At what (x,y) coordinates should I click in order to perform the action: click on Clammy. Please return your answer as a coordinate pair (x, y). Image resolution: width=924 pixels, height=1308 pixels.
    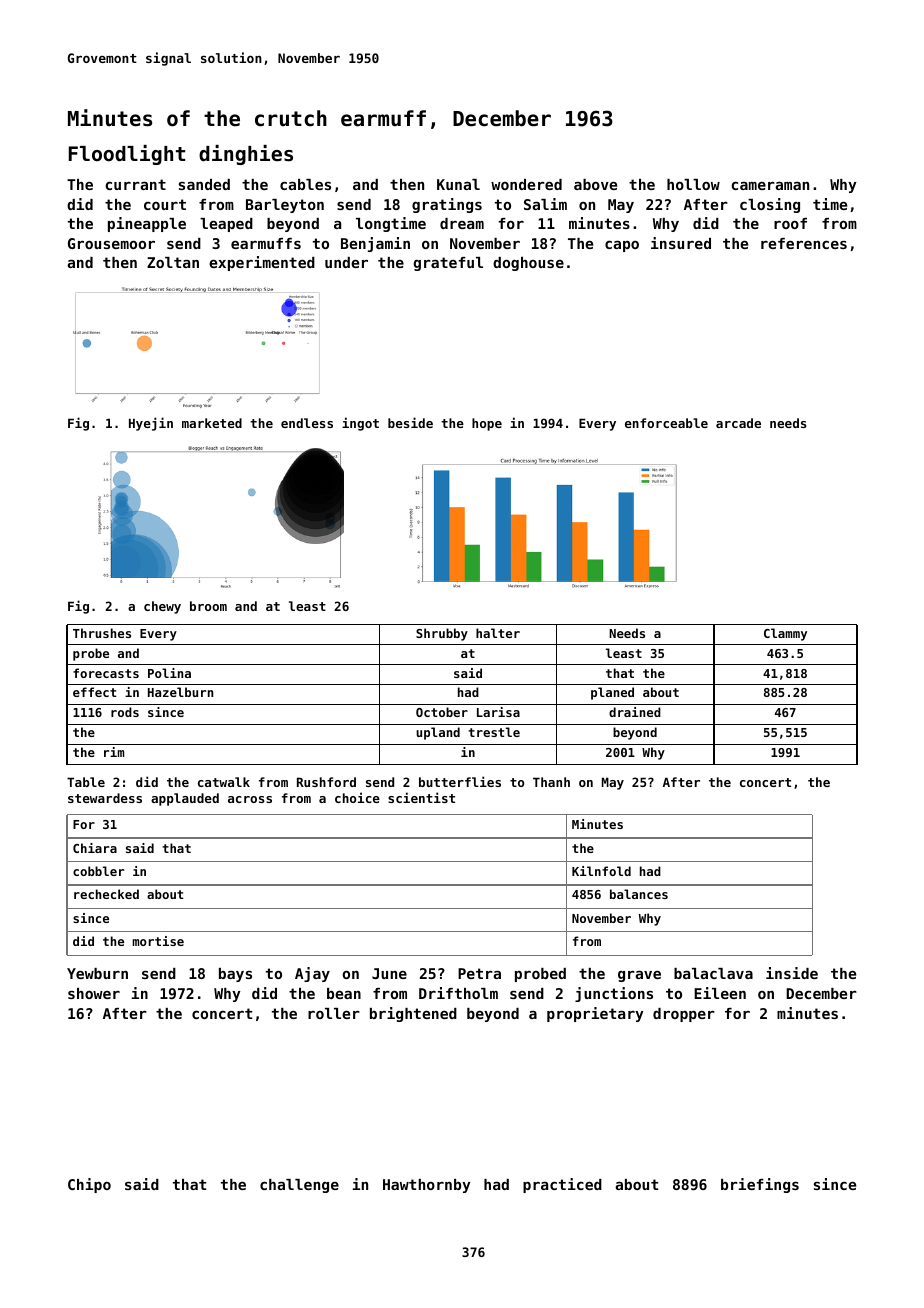
    Looking at the image, I should click on (785, 634).
